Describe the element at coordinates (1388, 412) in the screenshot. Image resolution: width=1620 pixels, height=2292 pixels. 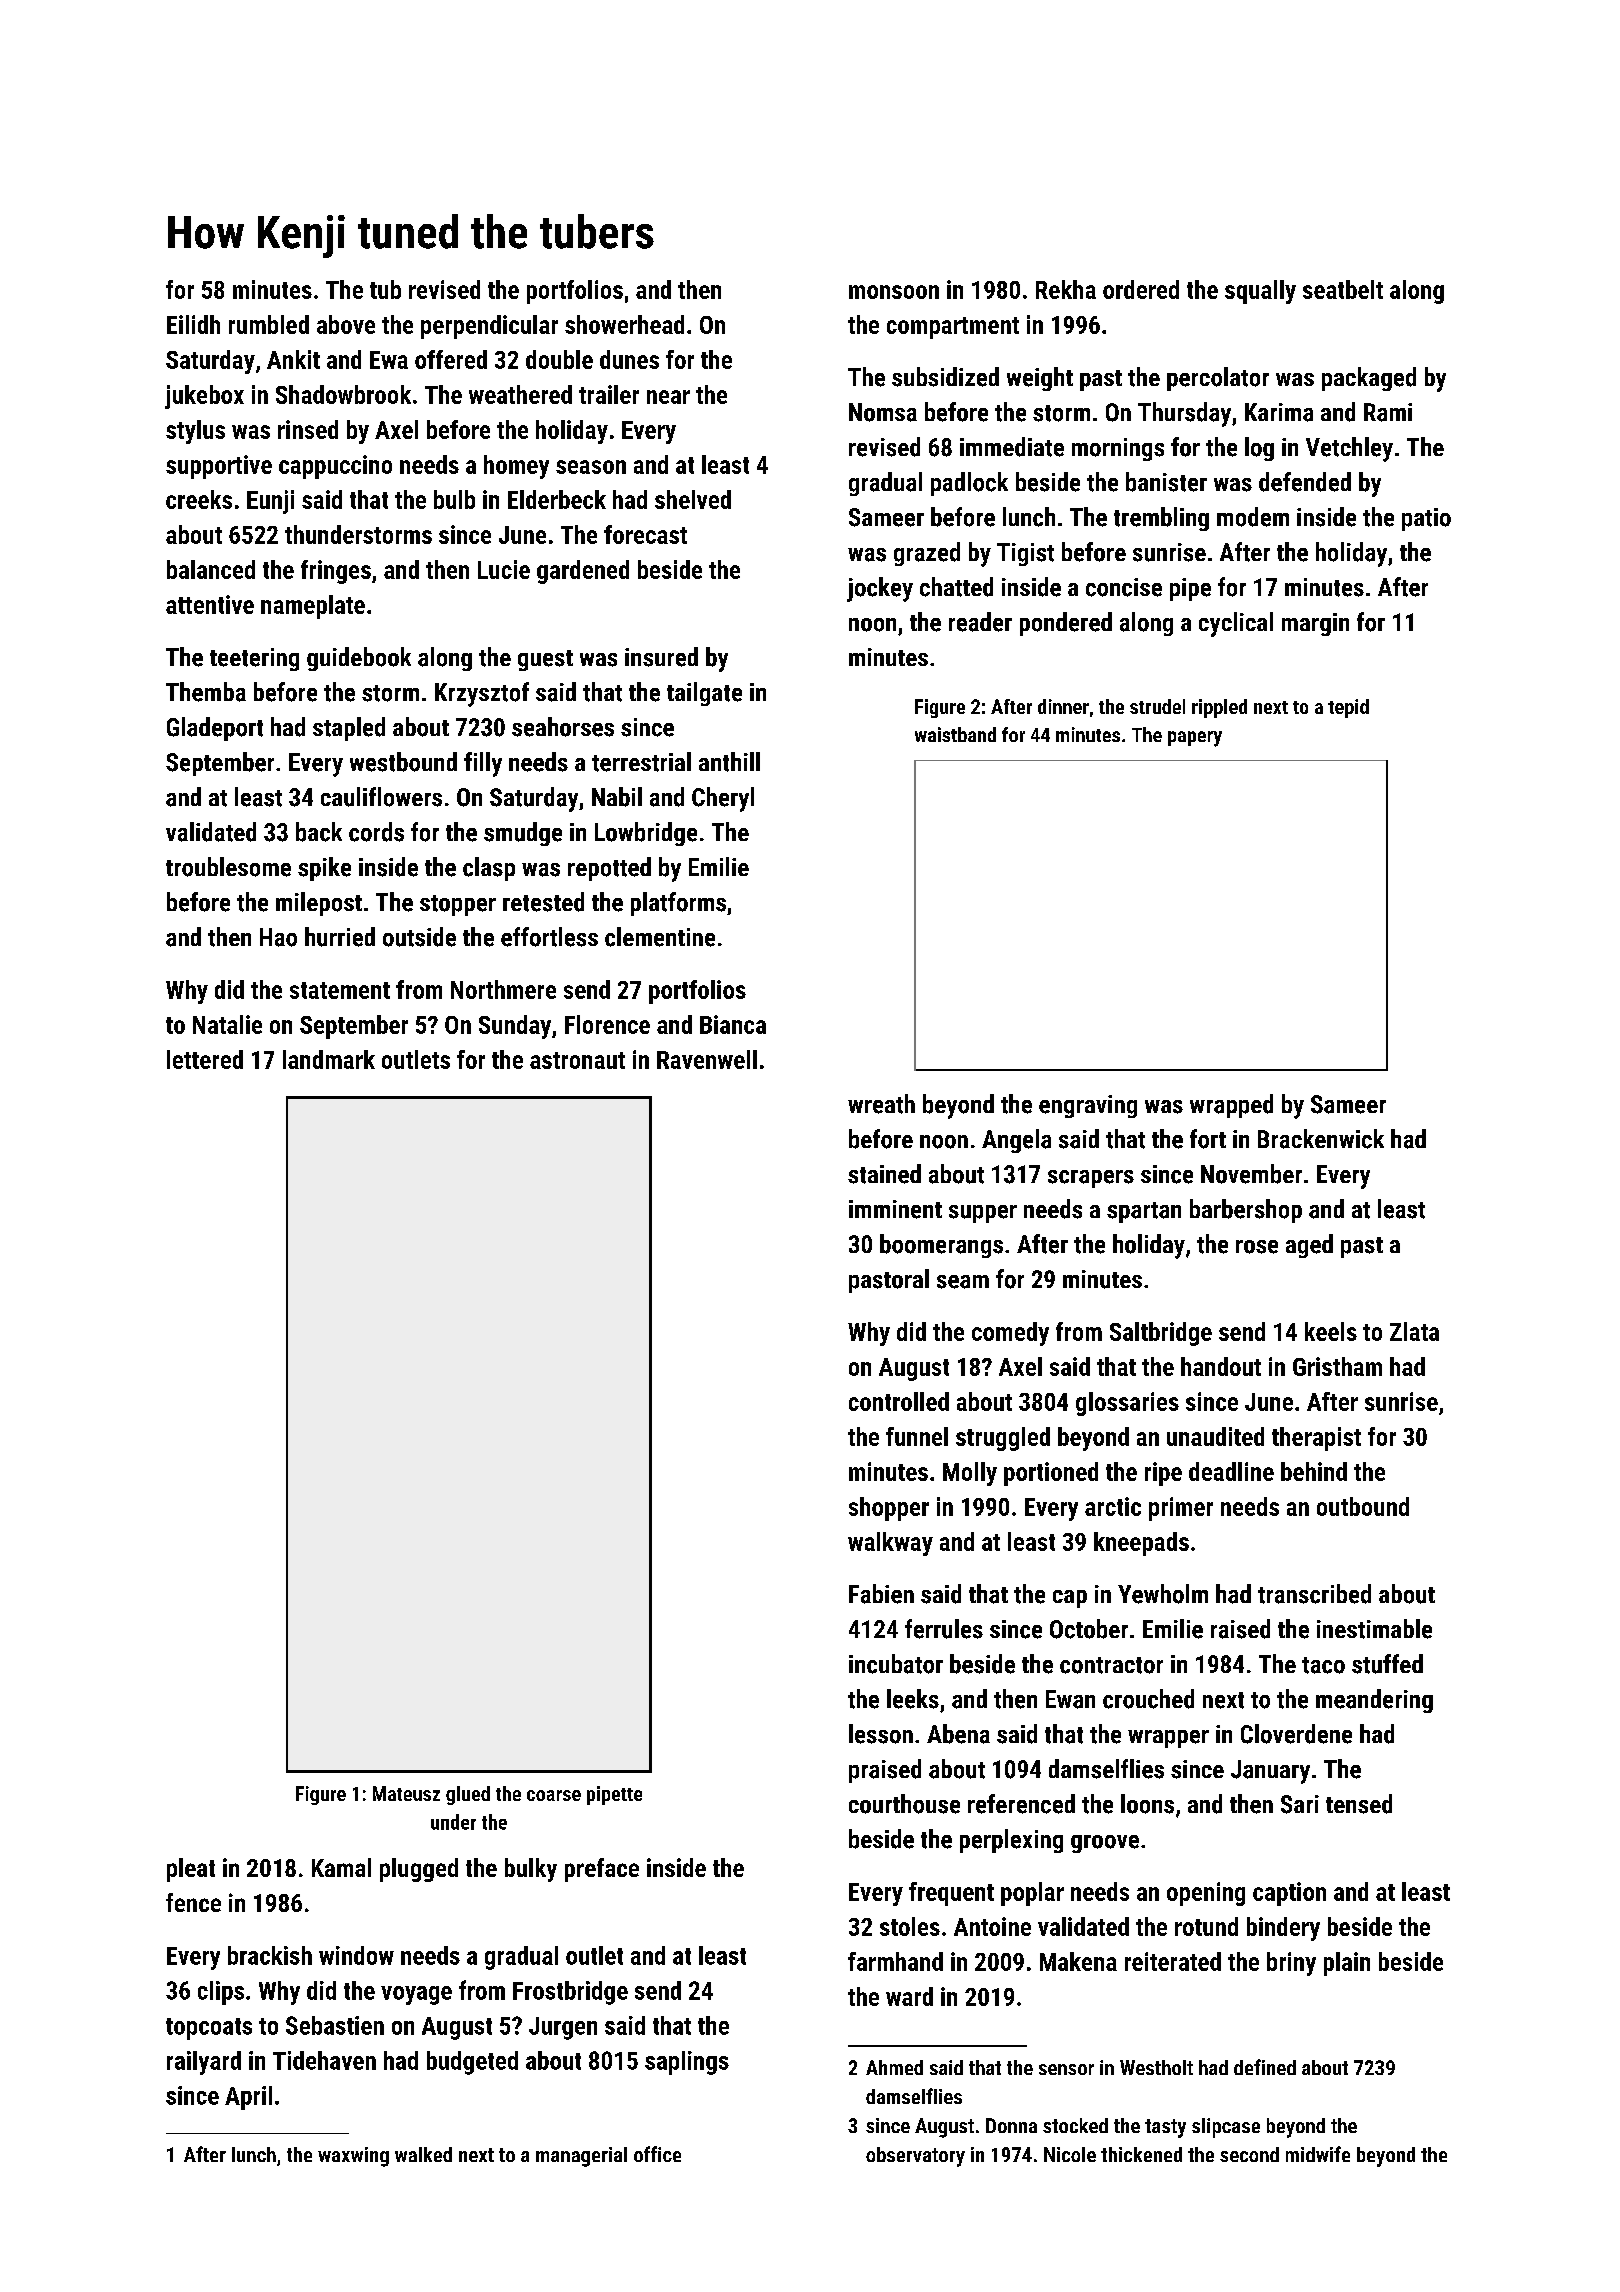
I see `Rami` at that location.
